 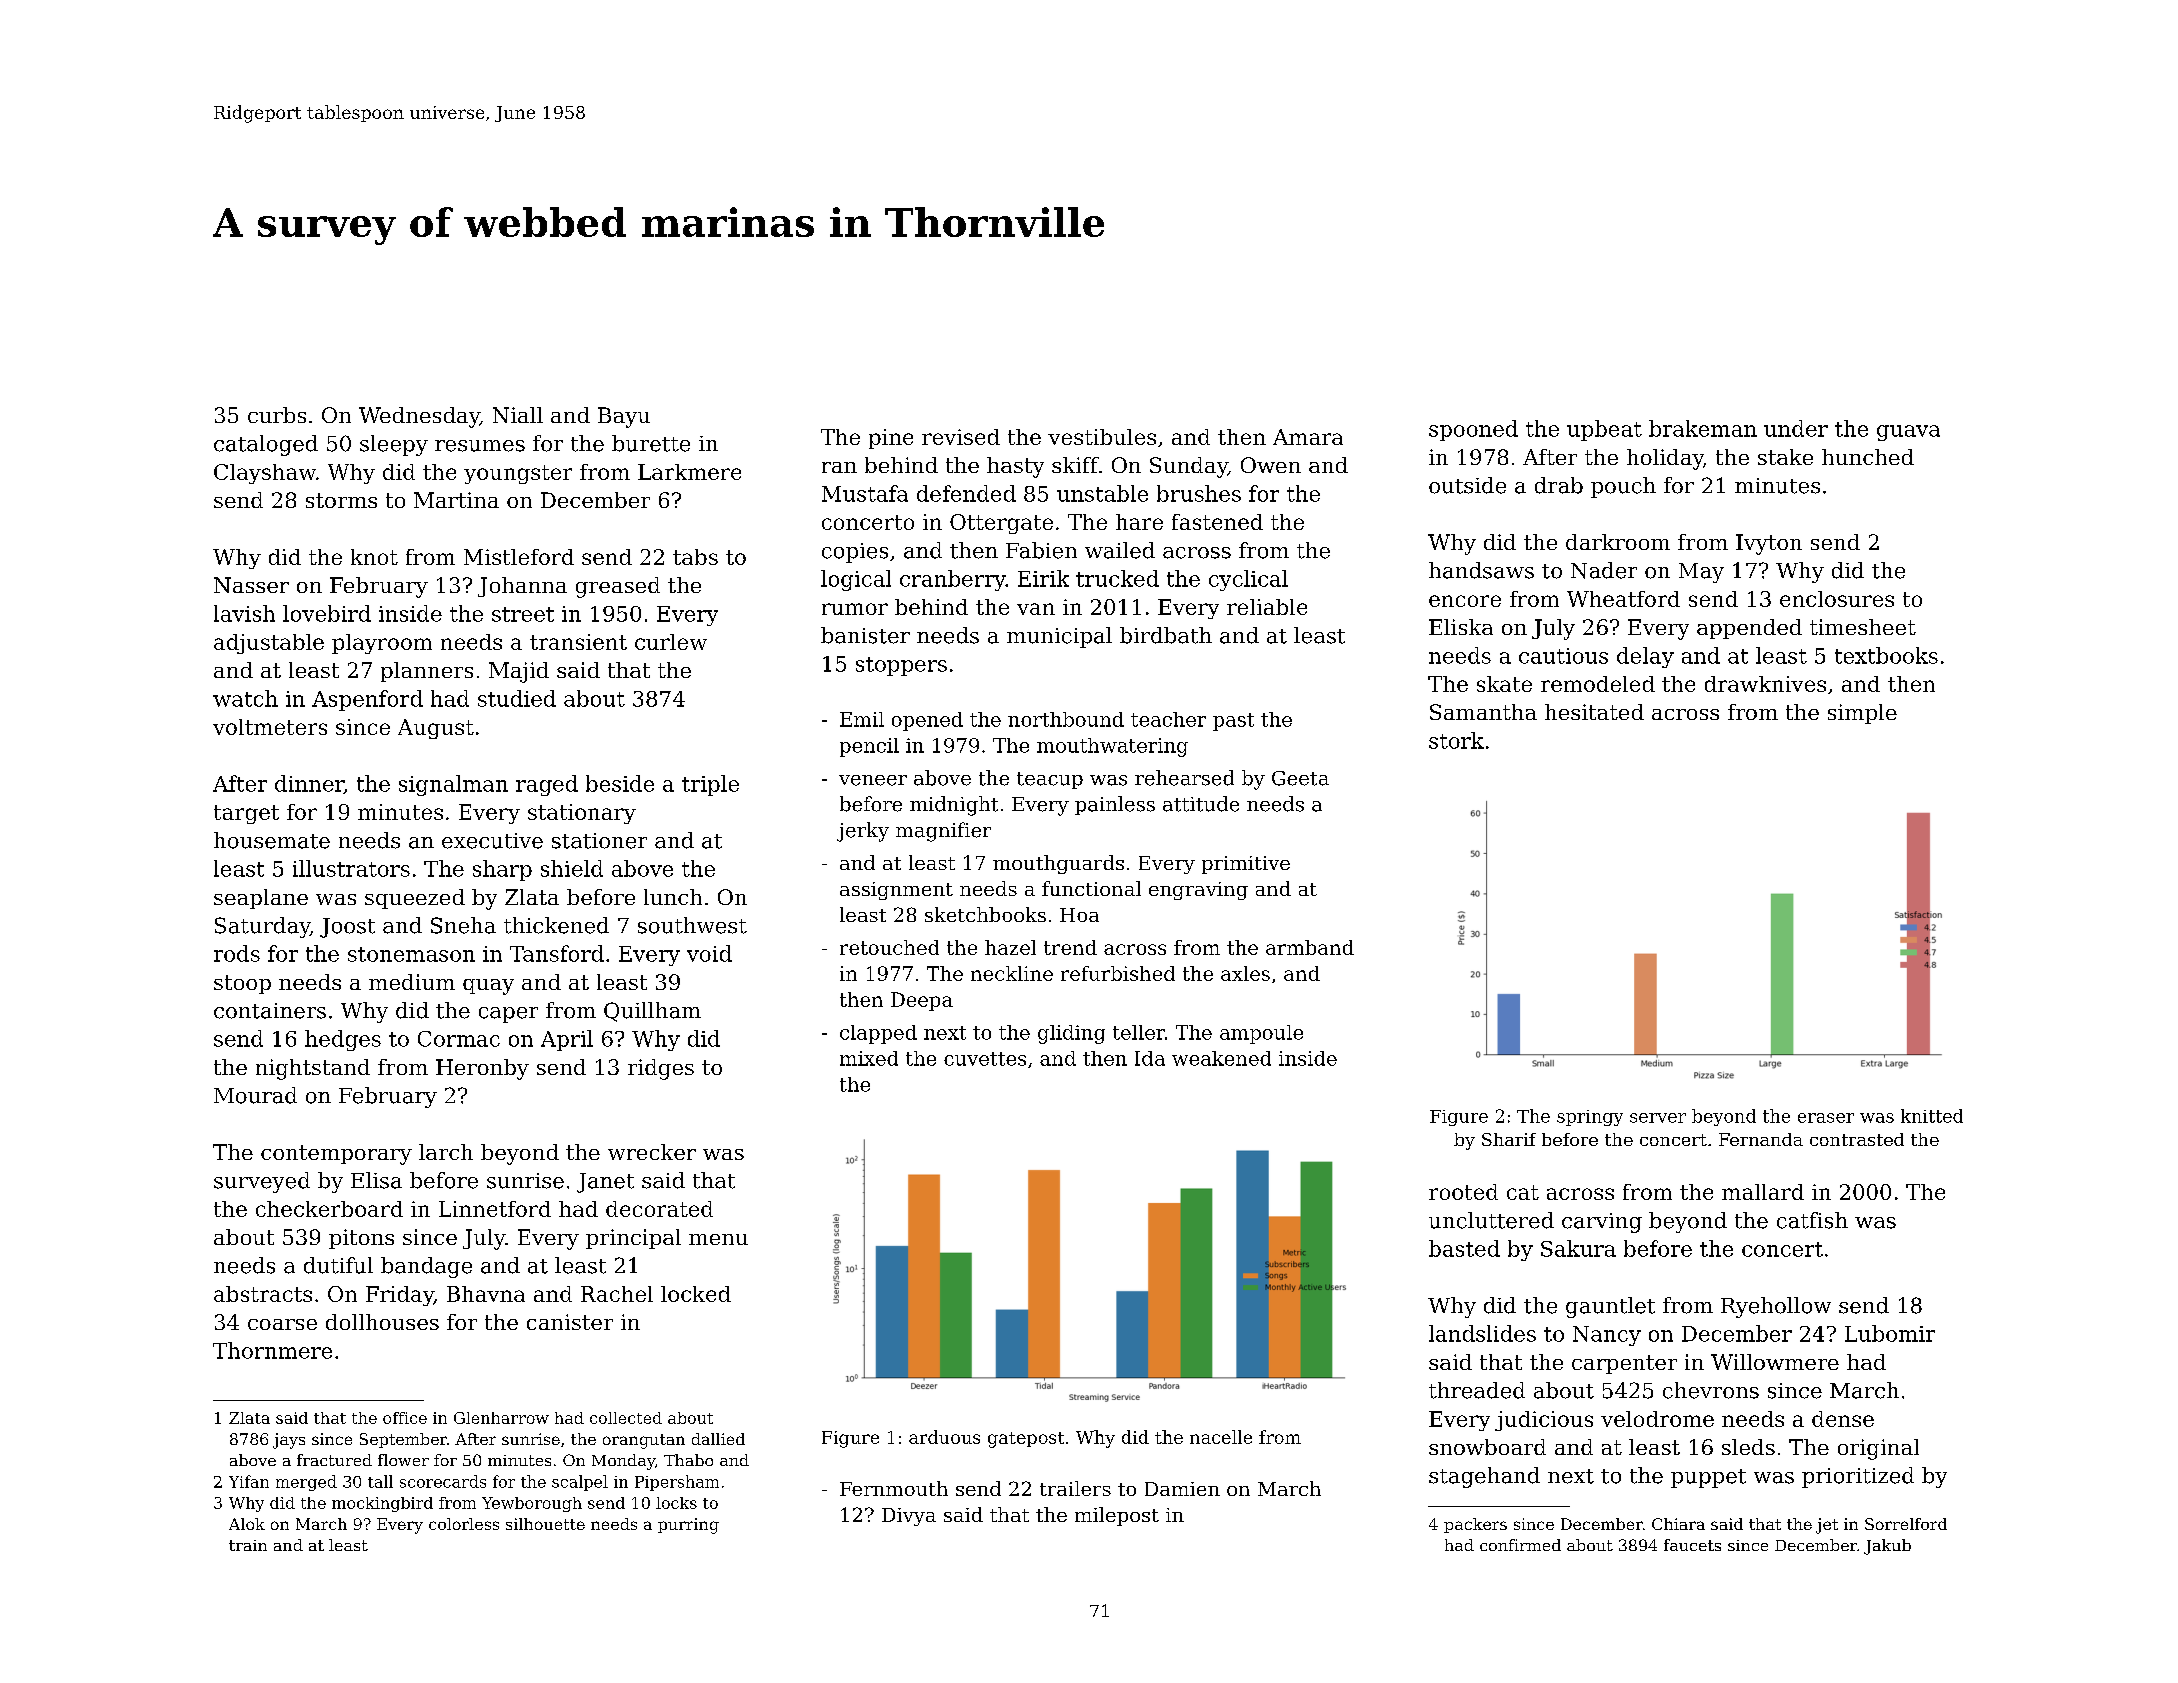 What do you see at coordinates (341, 500) in the document?
I see `storms` at bounding box center [341, 500].
